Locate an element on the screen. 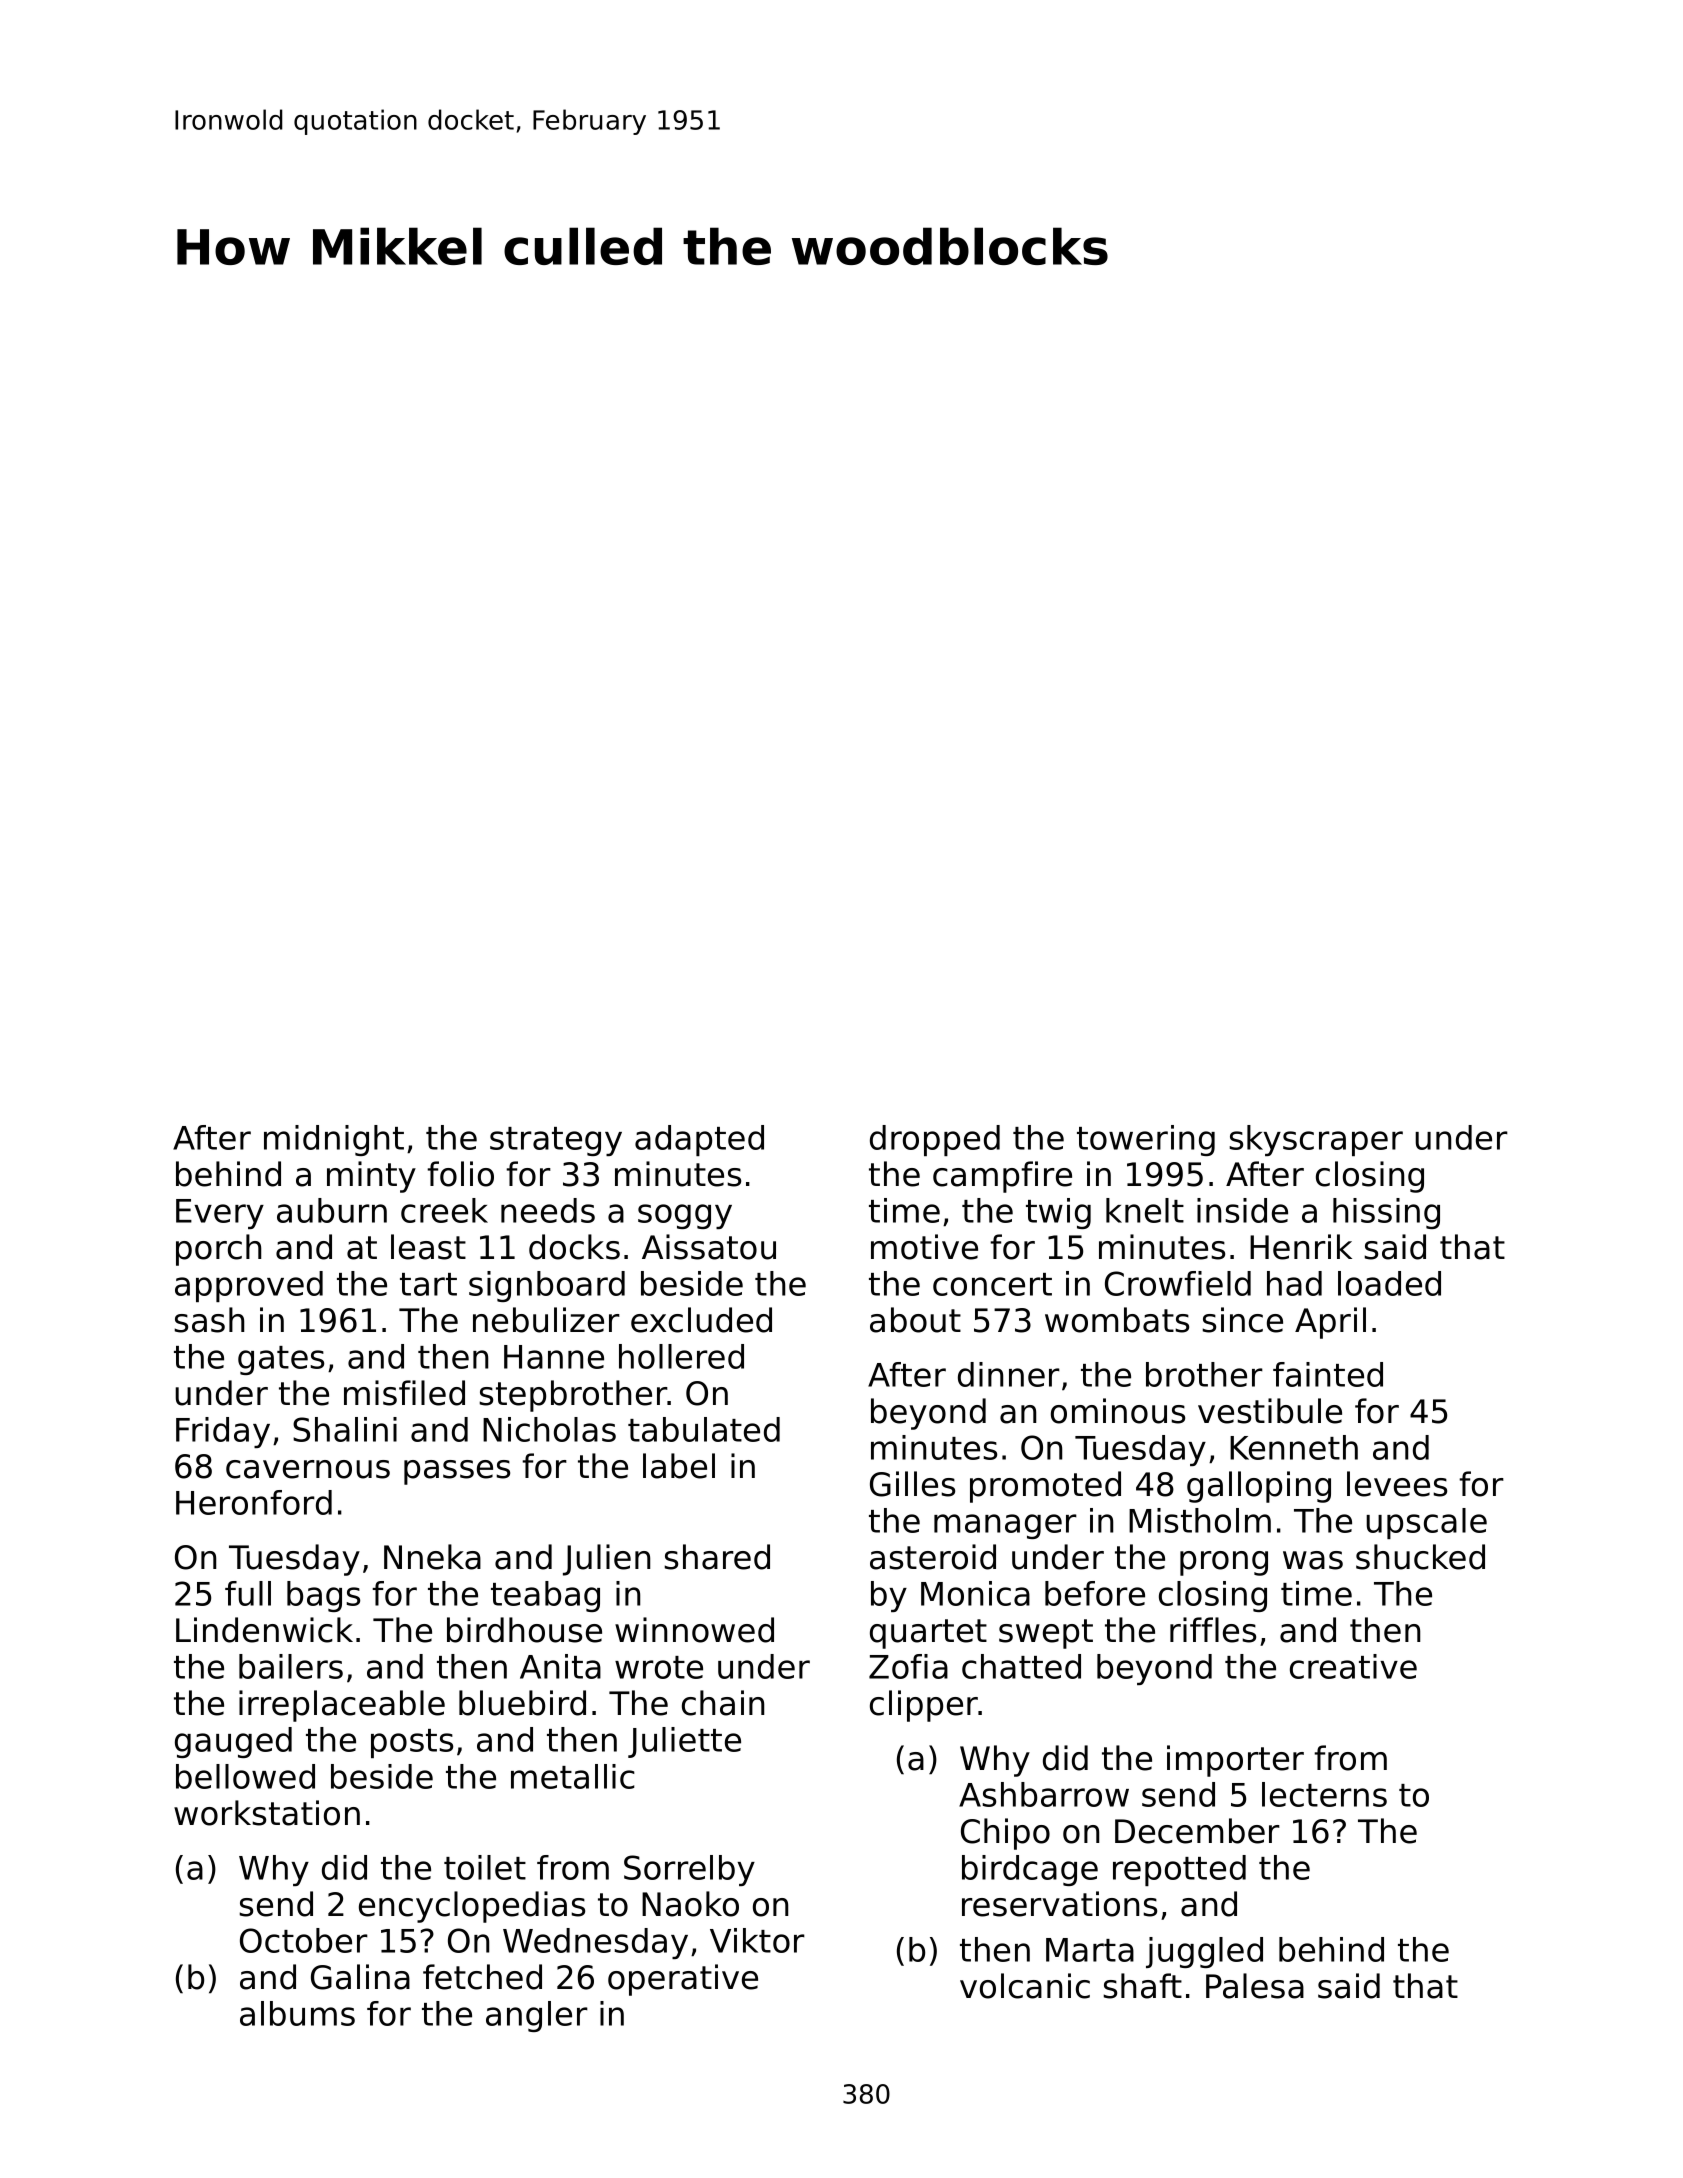 This screenshot has width=1683, height=2178. Heronford is located at coordinates (254, 1502).
